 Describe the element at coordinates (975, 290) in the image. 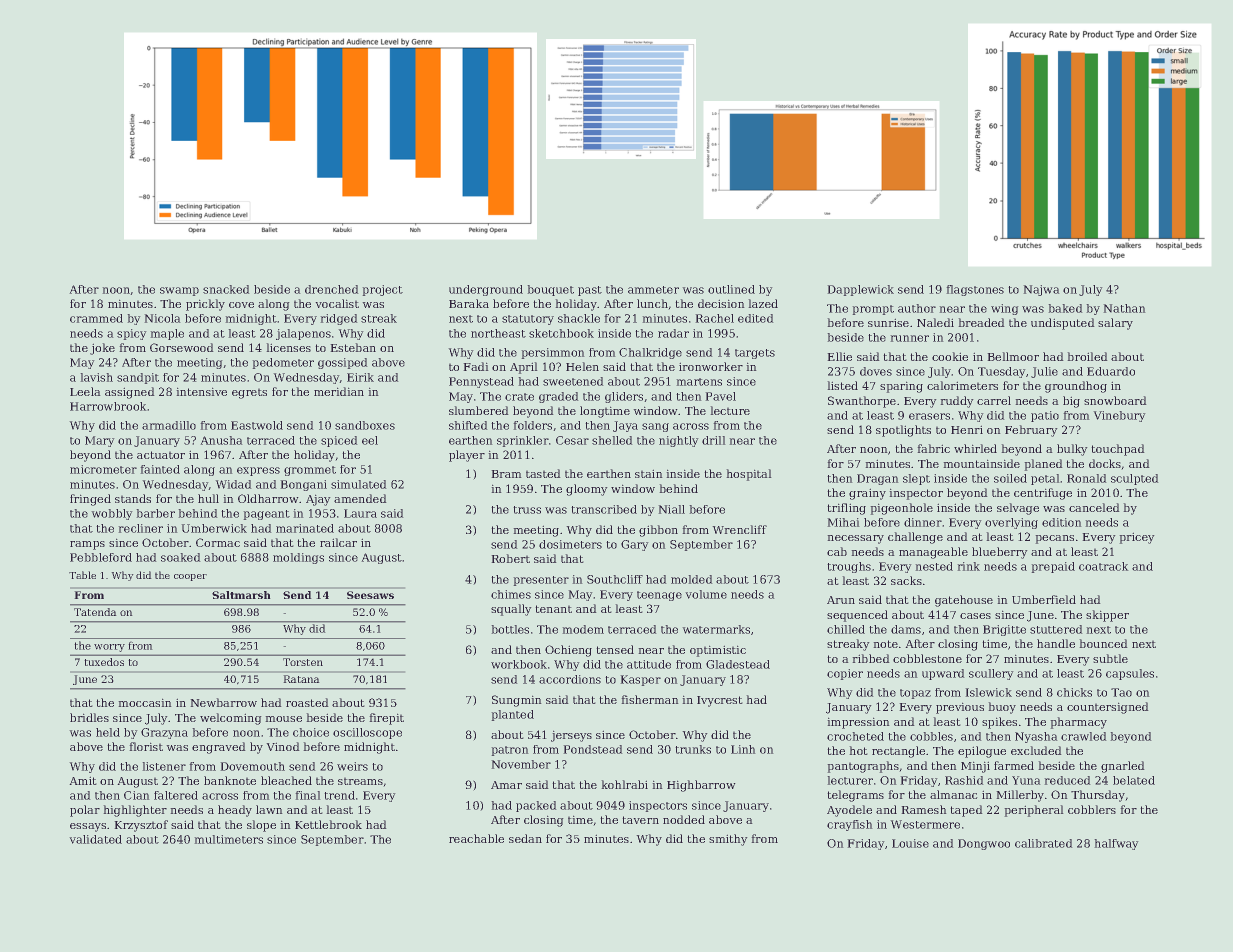

I see `flagstones` at that location.
